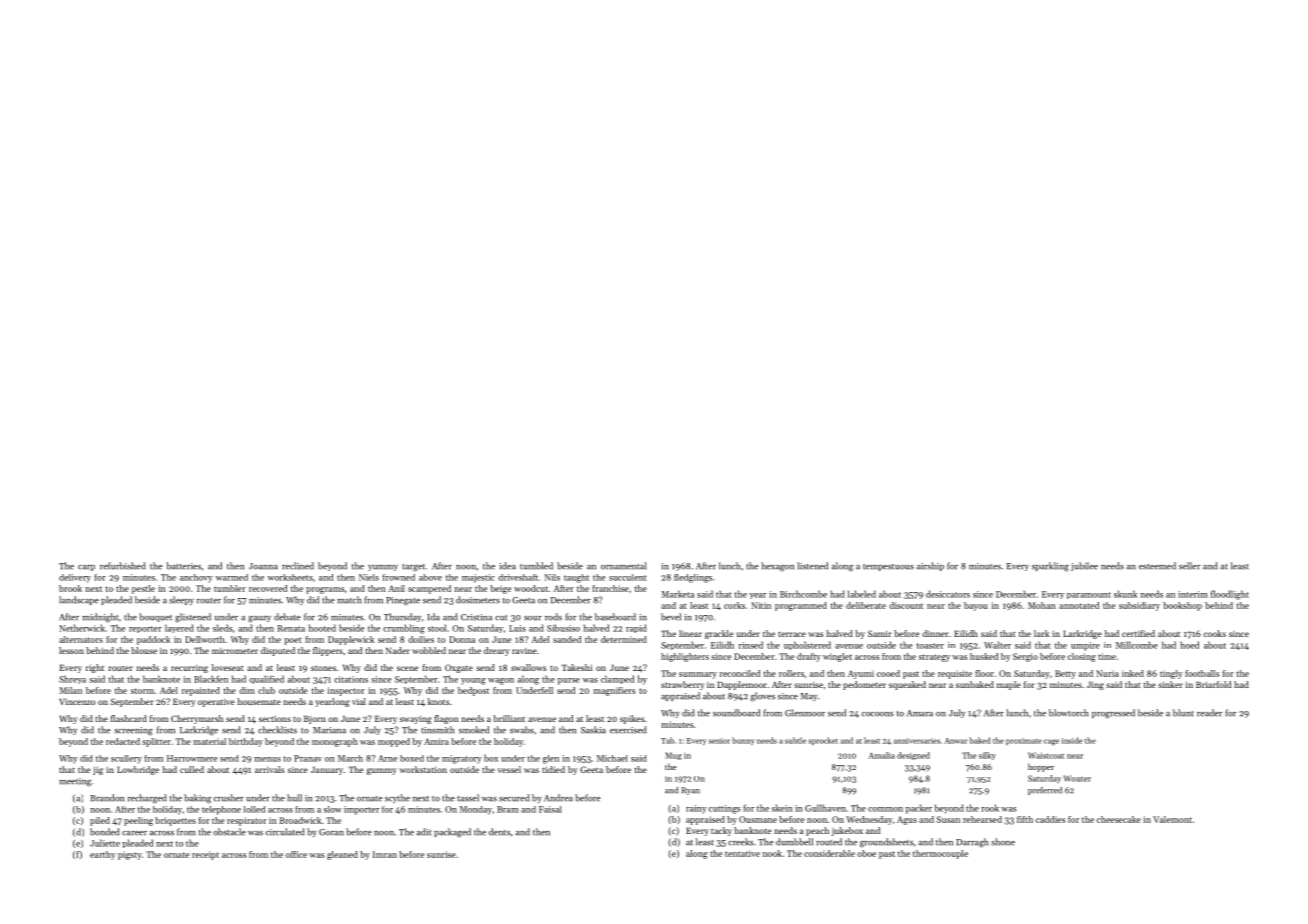 Image resolution: width=1308 pixels, height=924 pixels. I want to click on Brandon, so click(107, 798).
